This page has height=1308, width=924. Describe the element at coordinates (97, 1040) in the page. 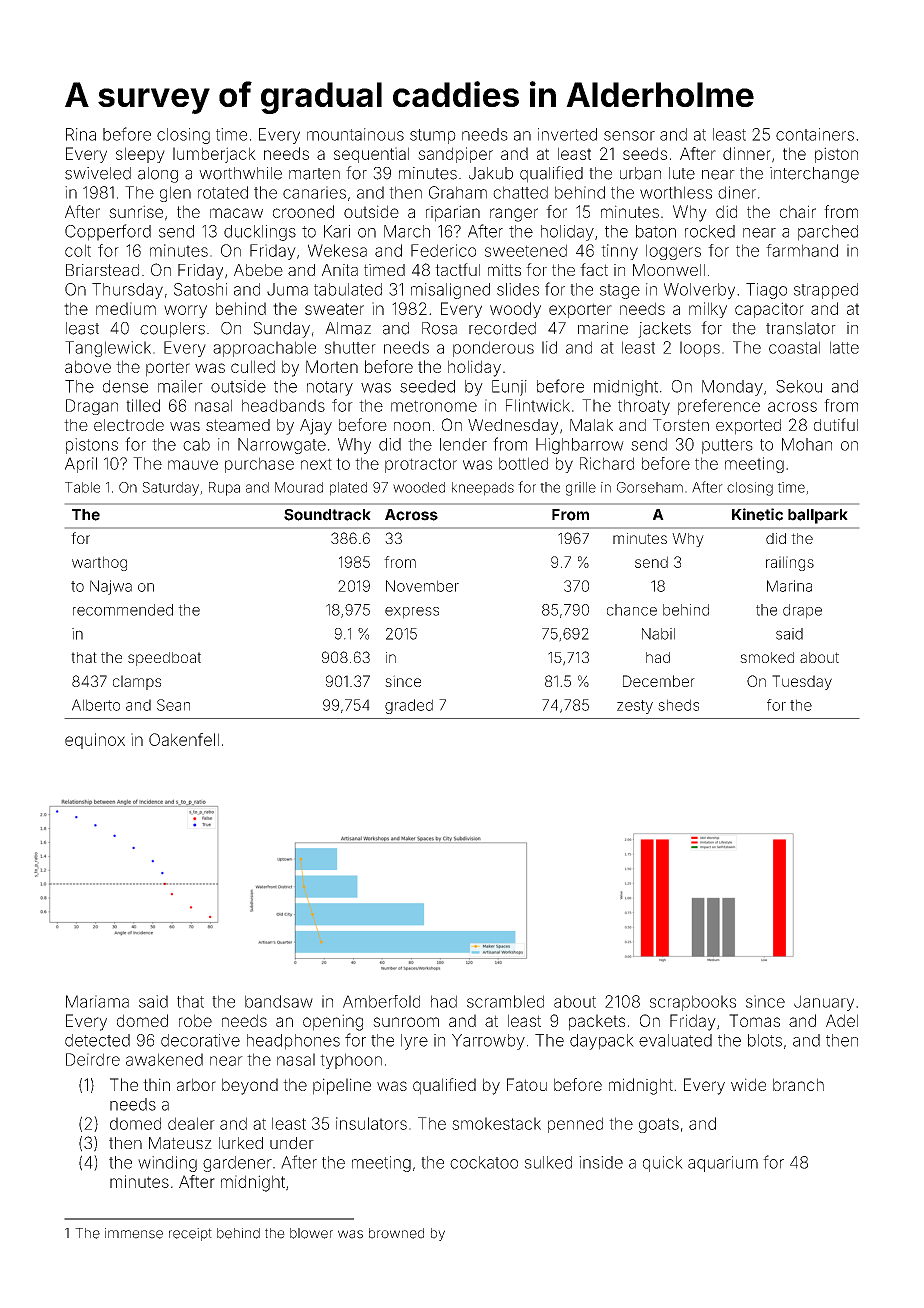

I see `detected` at that location.
